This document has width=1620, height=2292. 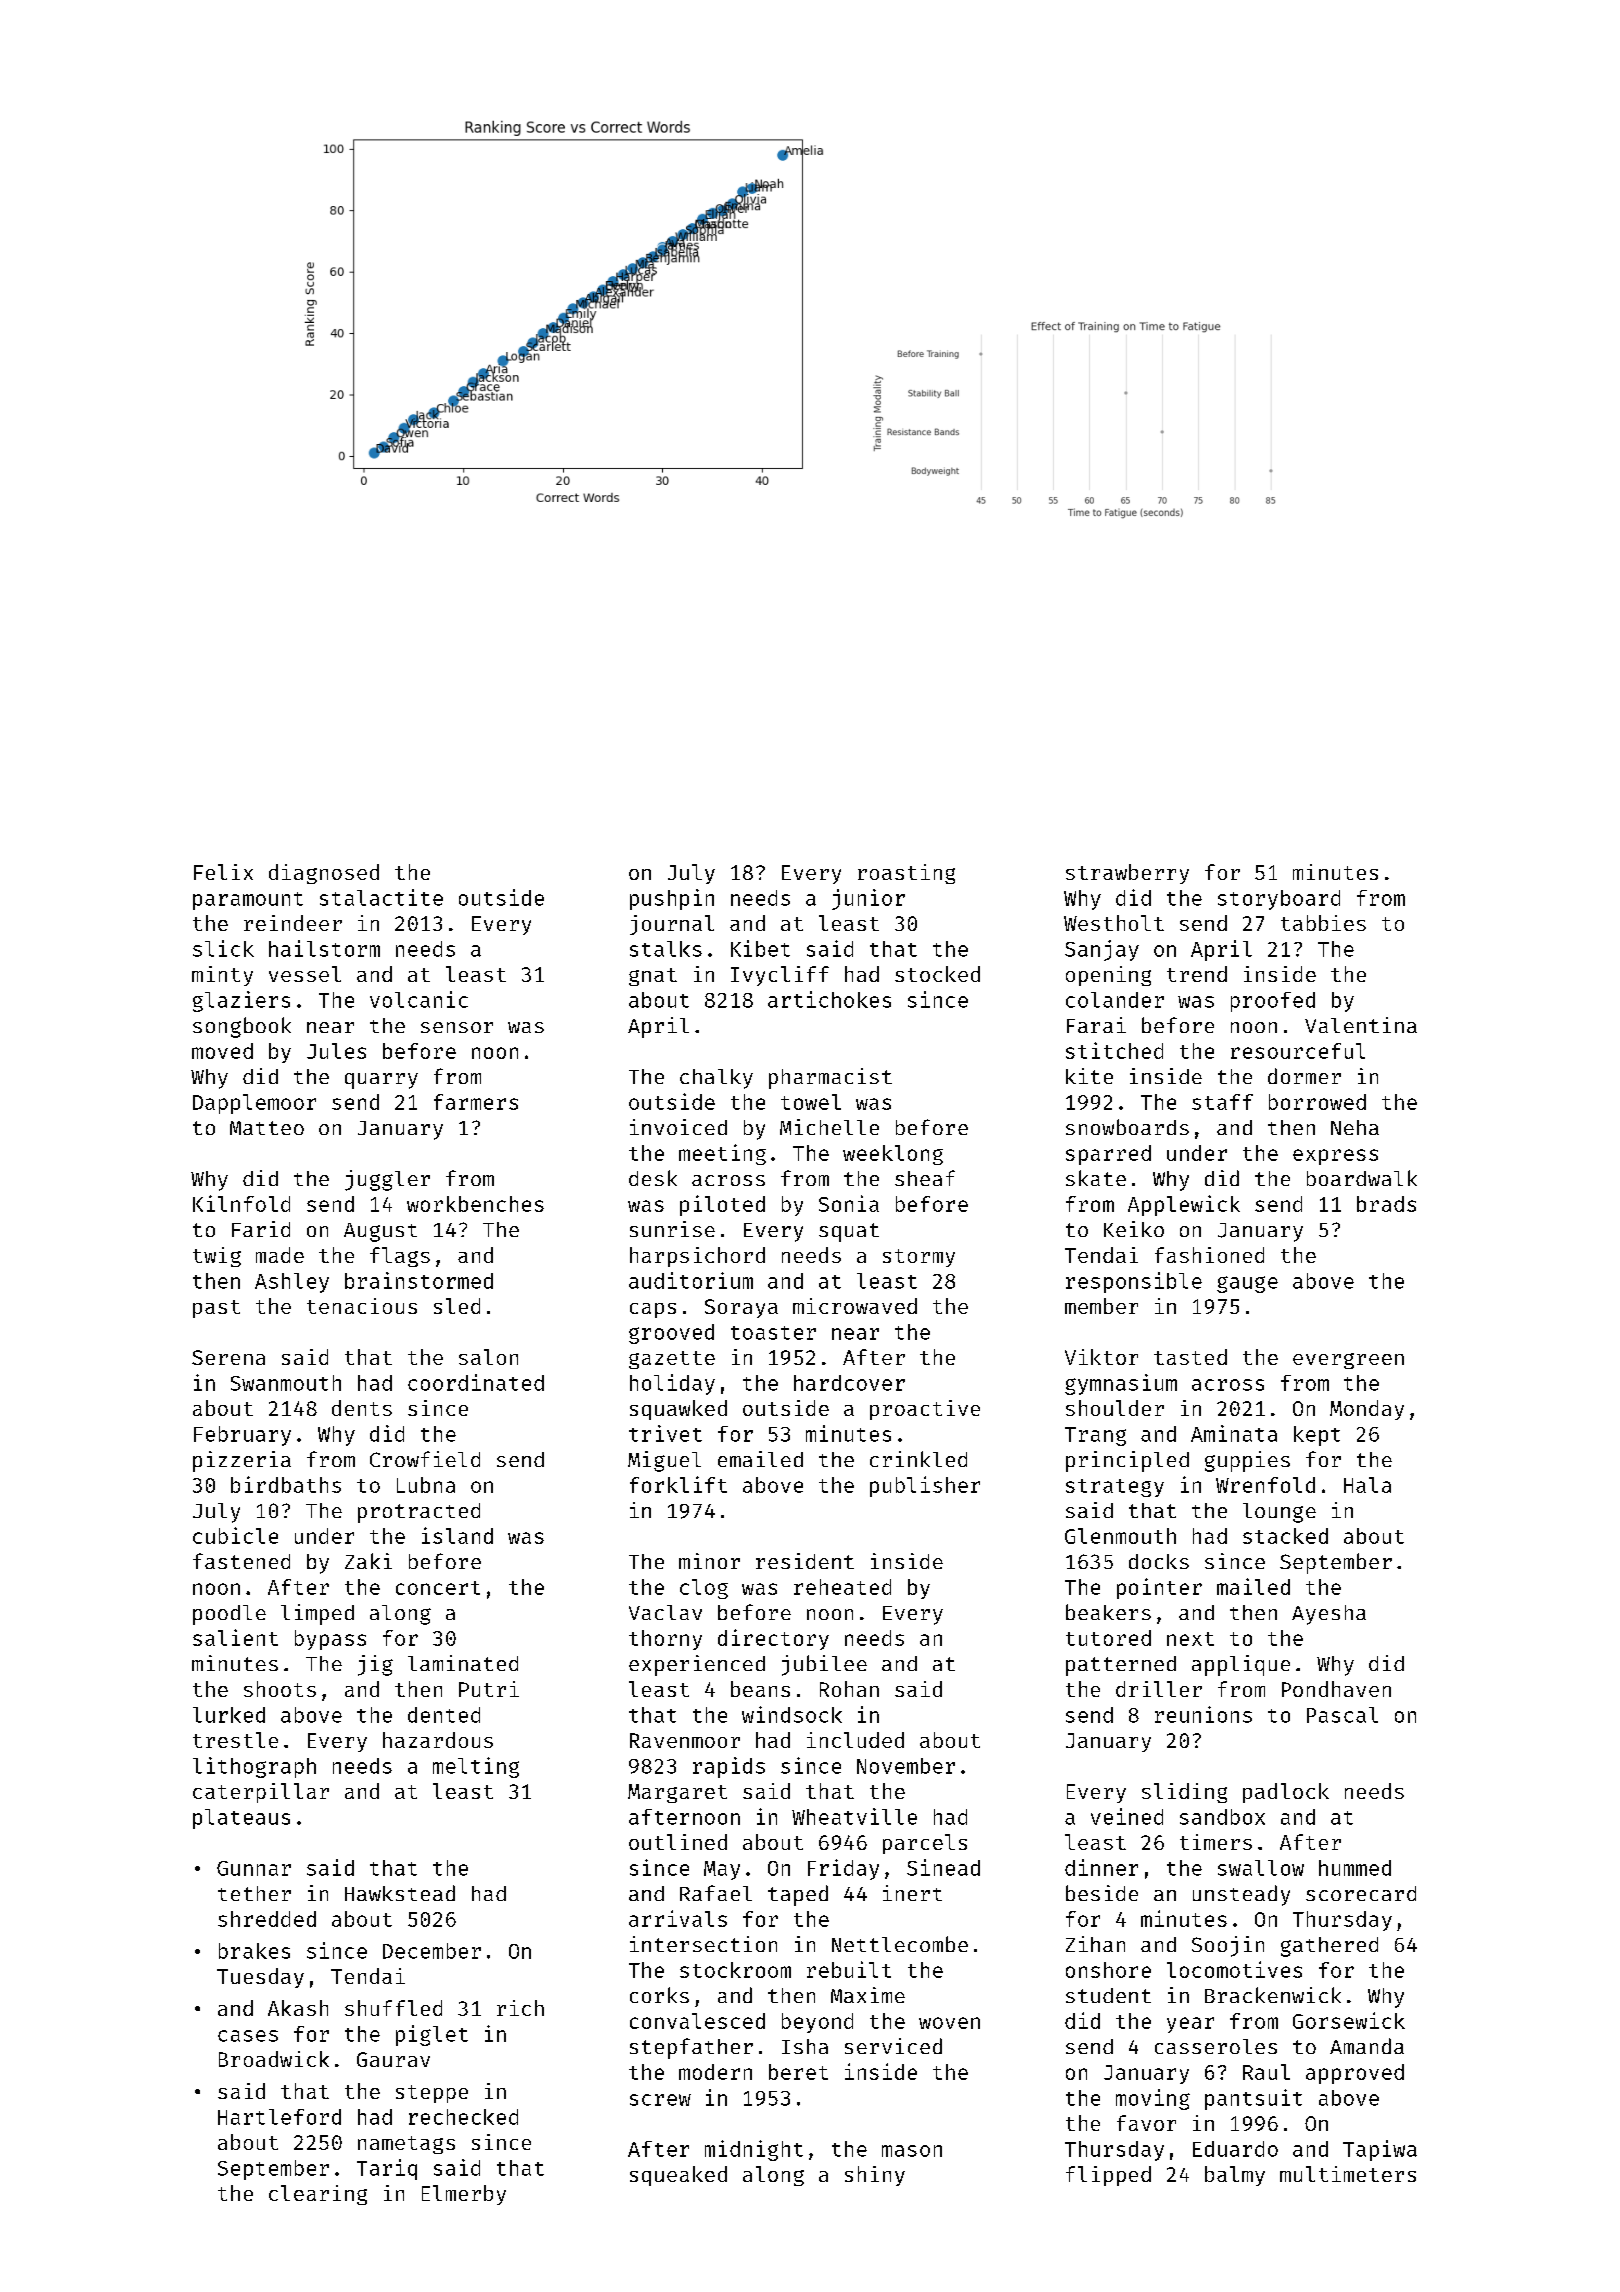 I want to click on Zaki, so click(x=368, y=1561).
